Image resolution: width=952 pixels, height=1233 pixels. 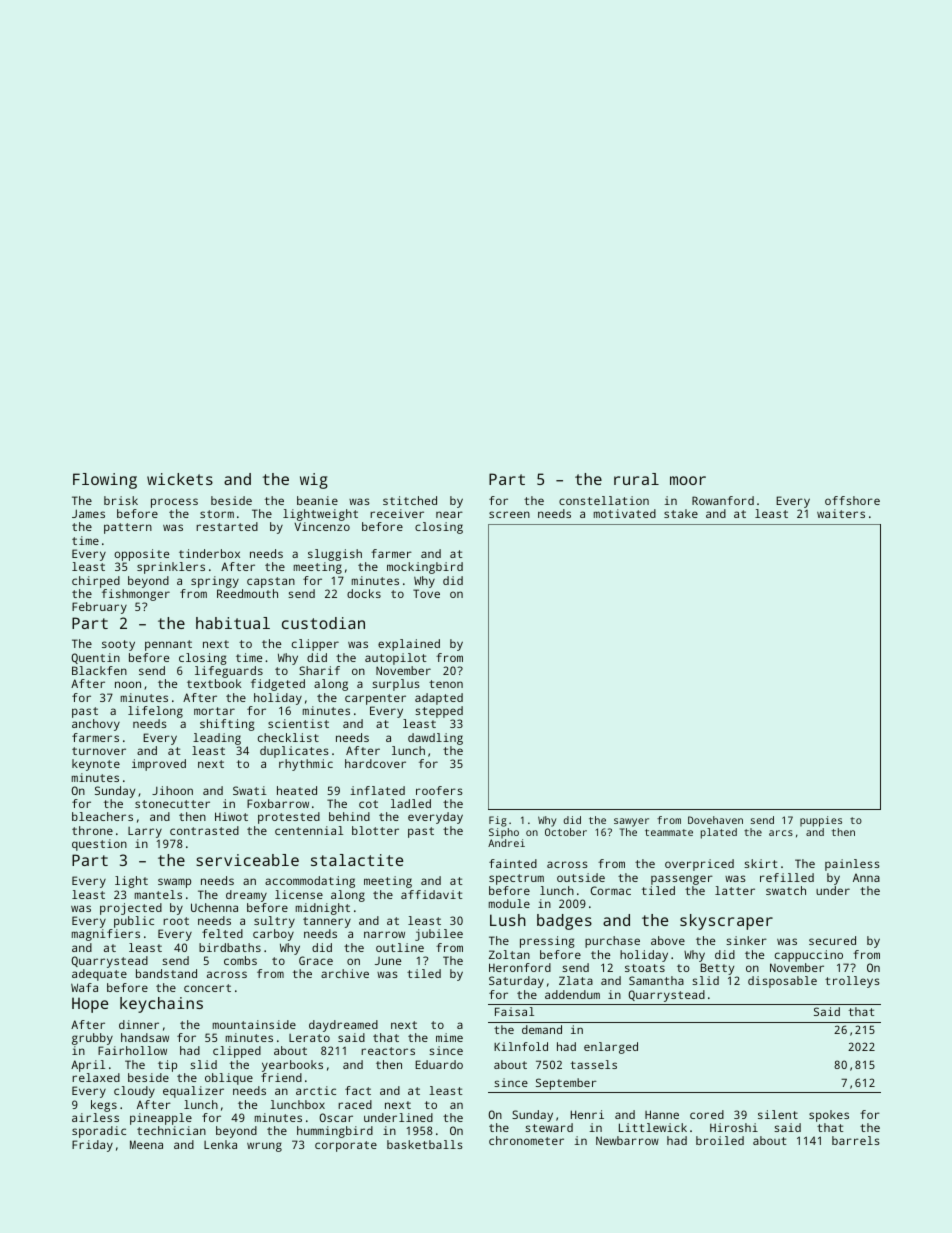 What do you see at coordinates (217, 514) in the image?
I see `storm` at bounding box center [217, 514].
